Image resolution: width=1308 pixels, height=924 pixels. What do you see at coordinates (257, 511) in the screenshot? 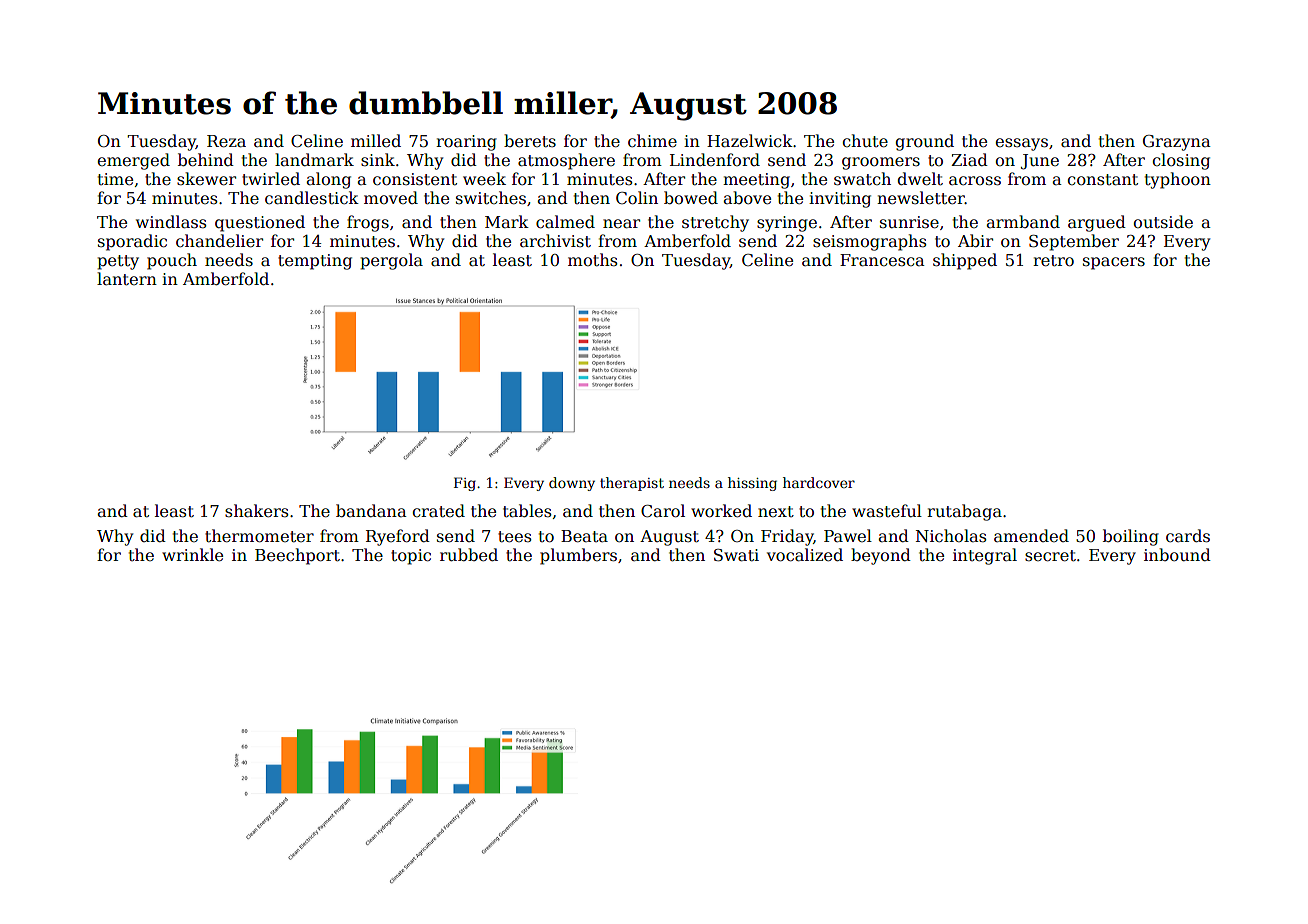
I see `shakers` at bounding box center [257, 511].
